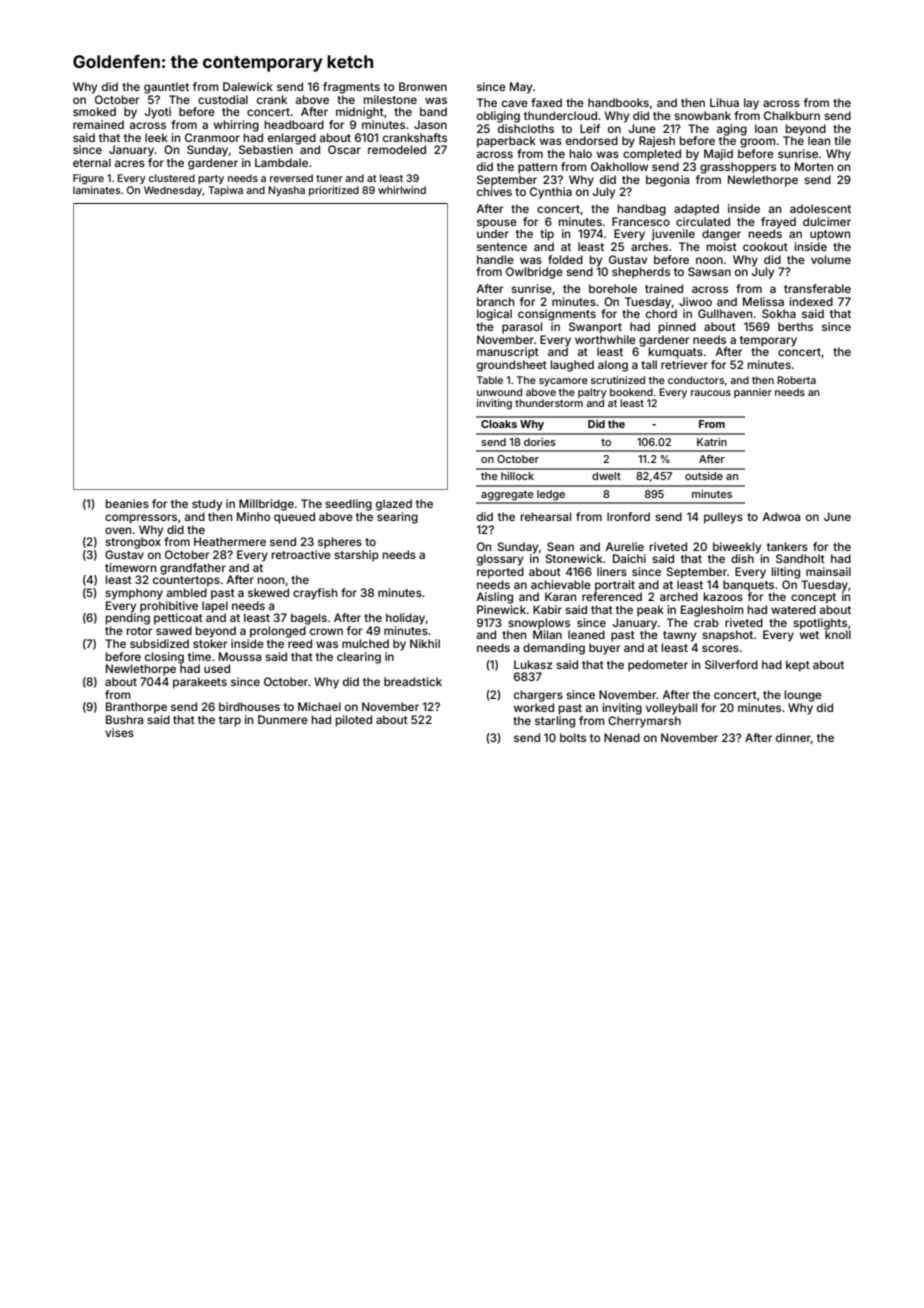  Describe the element at coordinates (657, 142) in the document. I see `Rajesh` at that location.
